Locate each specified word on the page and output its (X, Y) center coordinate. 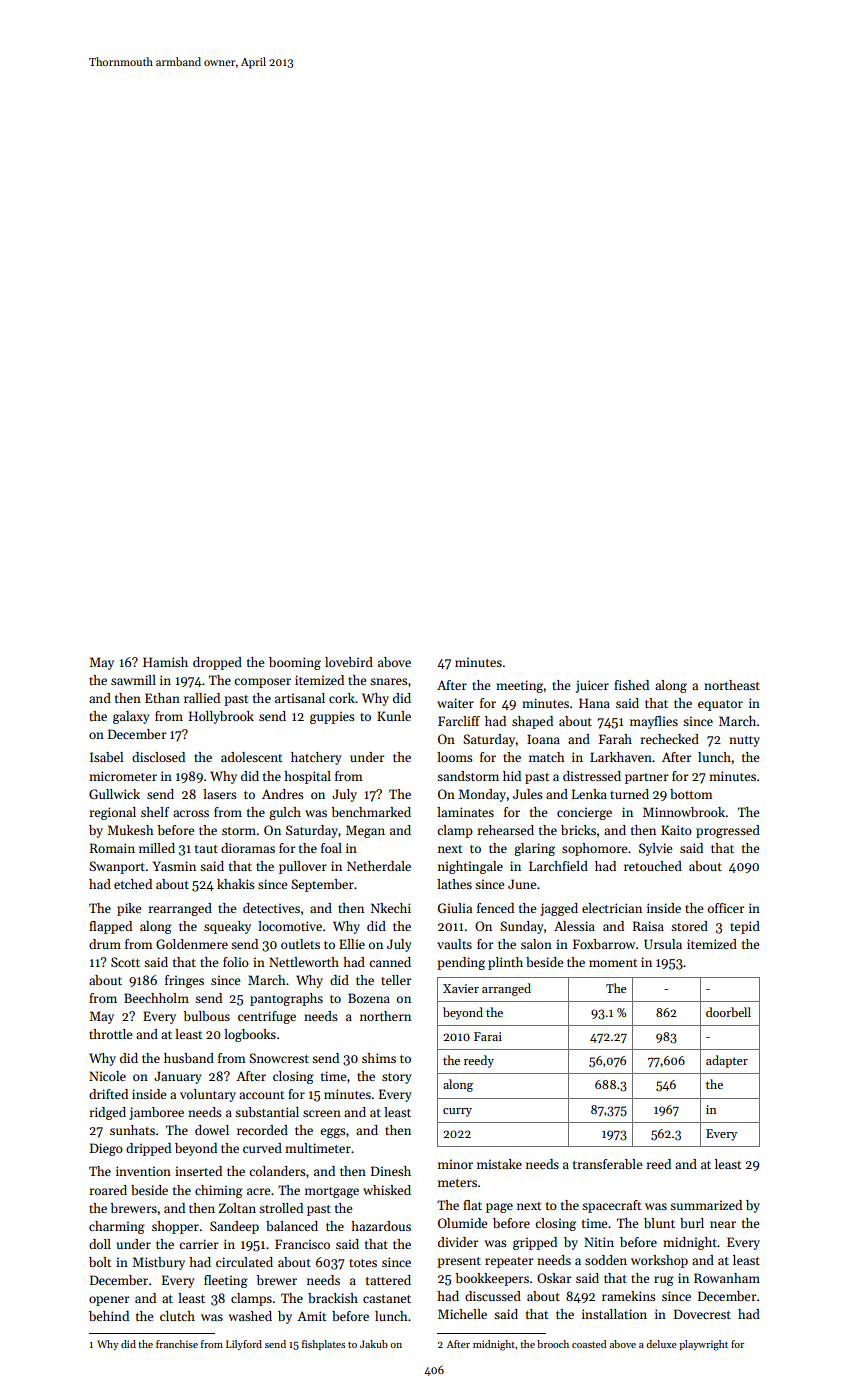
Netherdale (379, 866)
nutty (744, 741)
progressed (728, 831)
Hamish (165, 662)
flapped (110, 927)
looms (455, 757)
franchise (177, 1344)
